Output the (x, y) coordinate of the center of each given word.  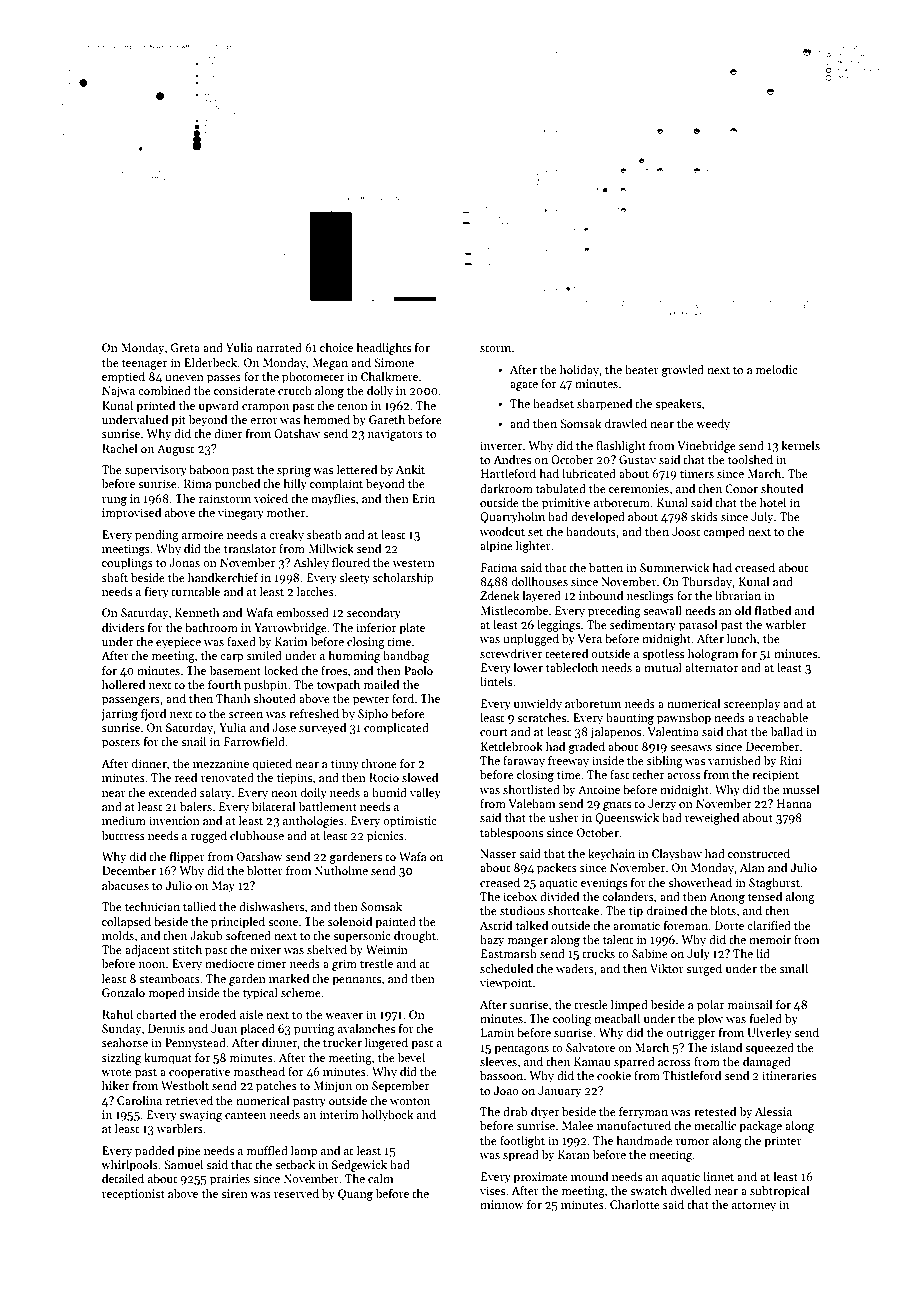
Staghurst (775, 884)
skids (704, 516)
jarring (119, 715)
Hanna (794, 803)
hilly (295, 485)
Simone (394, 362)
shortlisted (531, 789)
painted (395, 923)
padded (154, 1152)
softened (248, 935)
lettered (357, 469)
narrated (279, 347)
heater (642, 369)
